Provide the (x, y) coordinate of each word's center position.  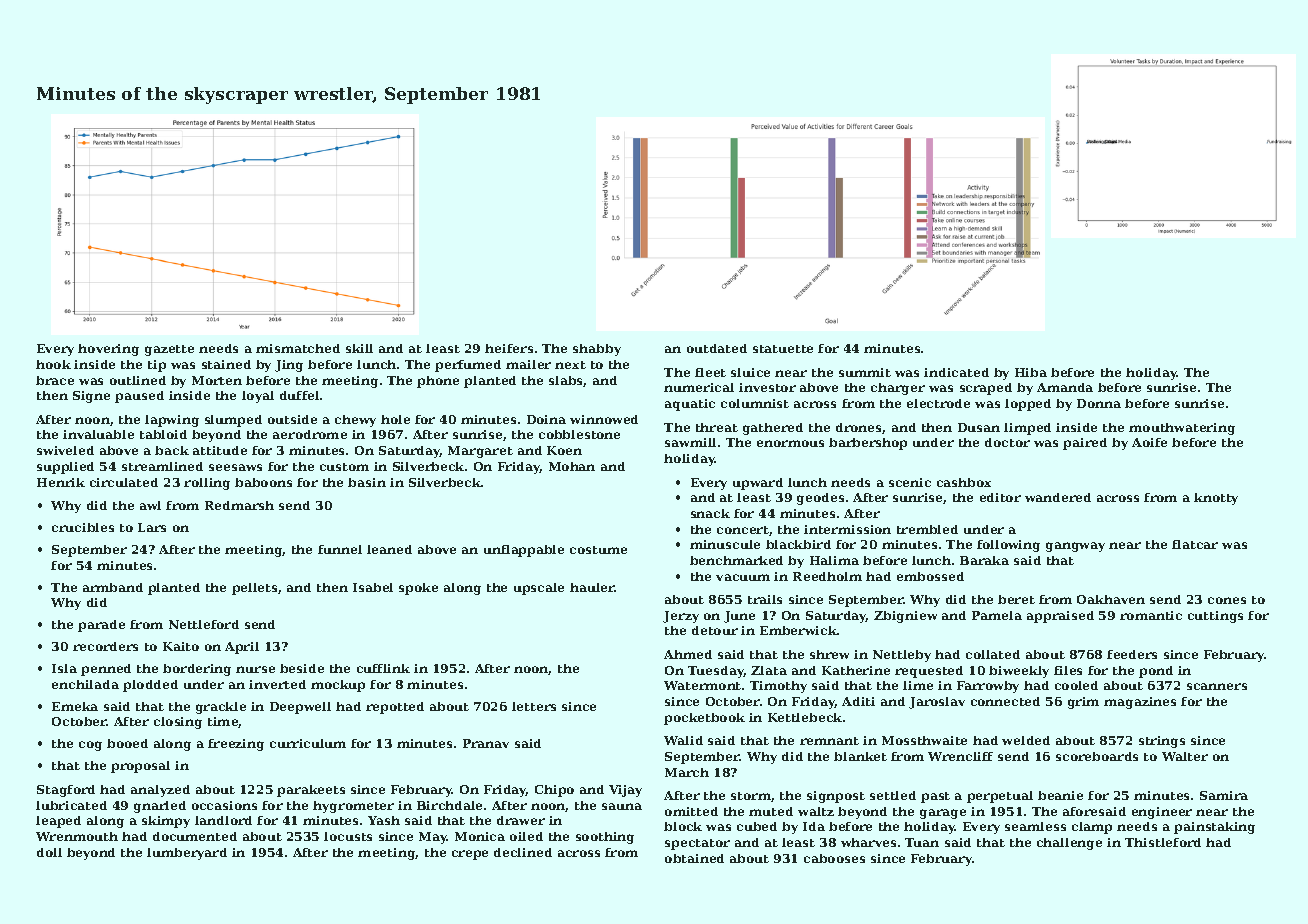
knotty (1216, 499)
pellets (254, 589)
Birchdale (449, 805)
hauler (592, 587)
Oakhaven (1111, 599)
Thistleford (1163, 842)
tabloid (163, 434)
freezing (236, 745)
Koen (564, 450)
